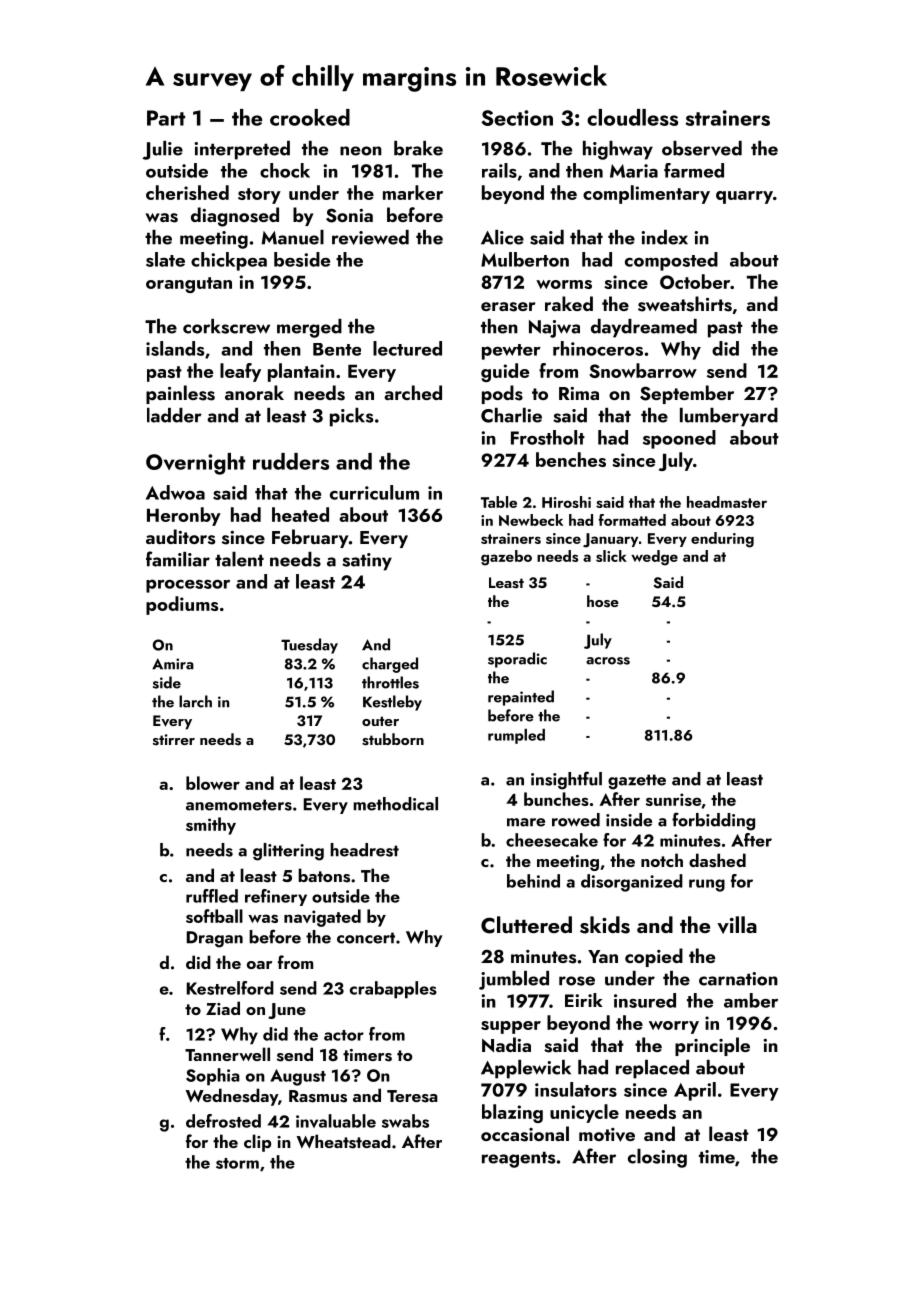  What do you see at coordinates (239, 559) in the document?
I see `talent` at bounding box center [239, 559].
